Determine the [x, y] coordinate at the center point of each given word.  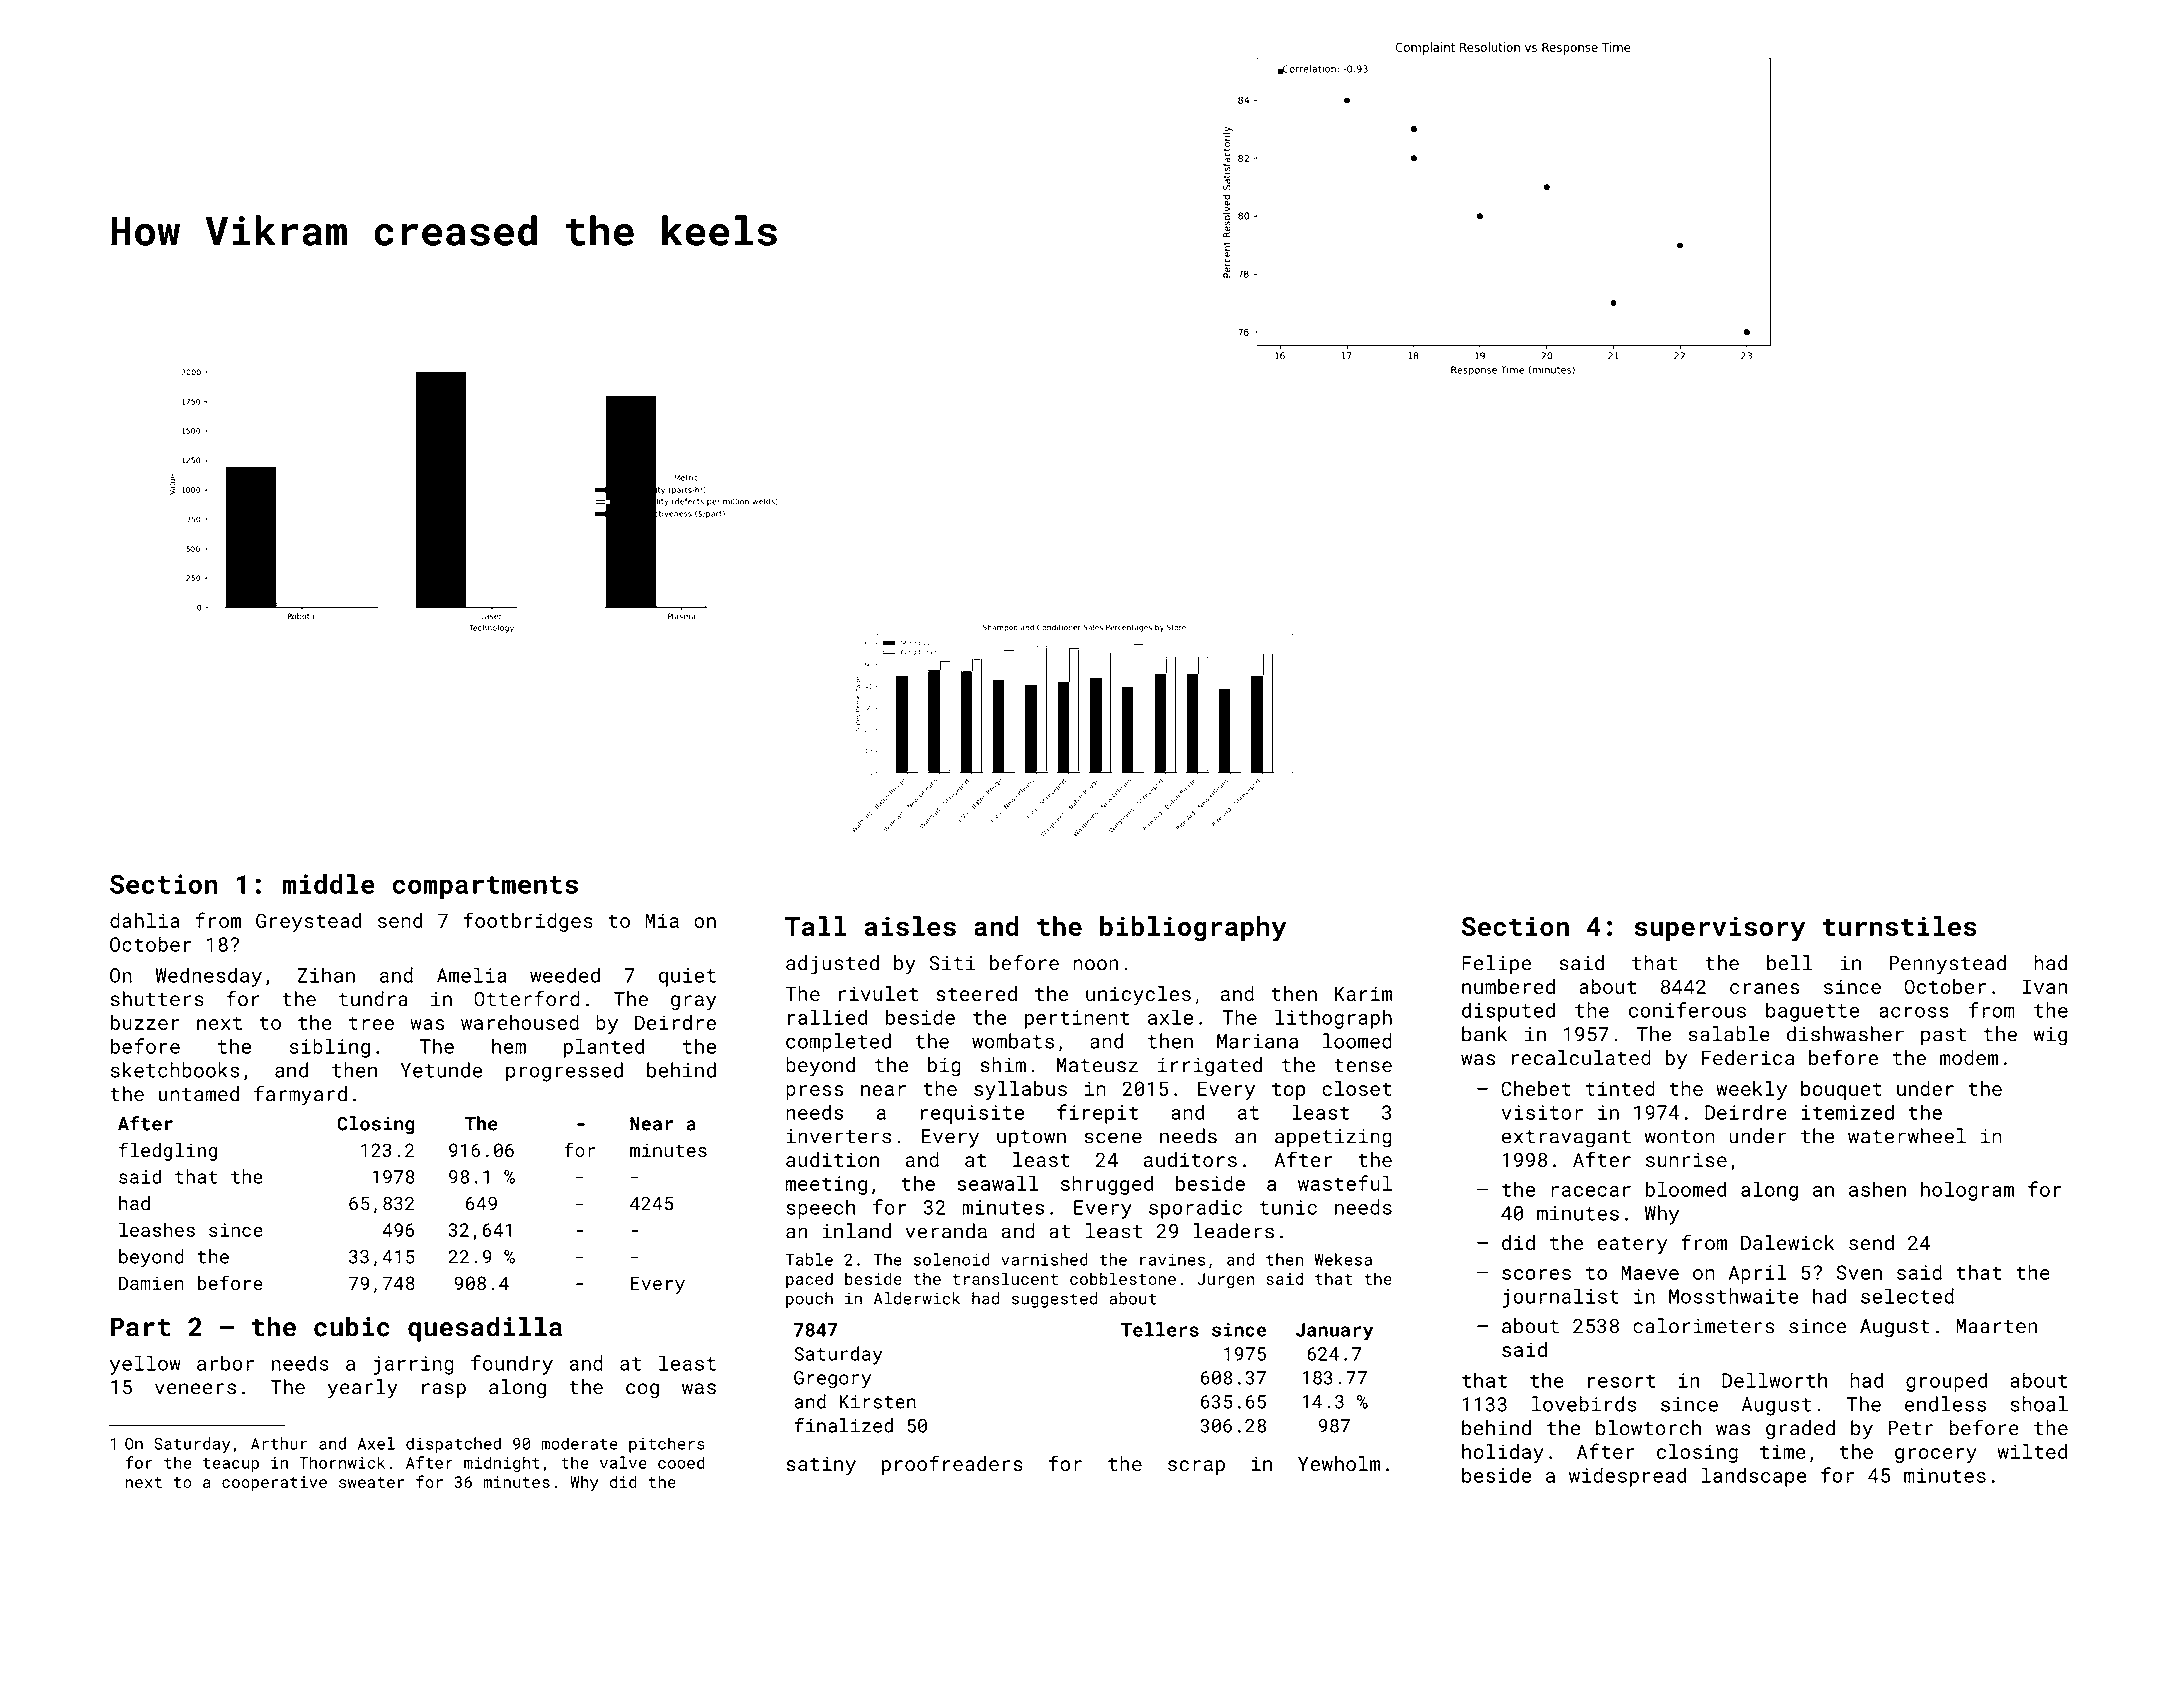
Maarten [1997, 1326]
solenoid [952, 1259]
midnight [502, 1464]
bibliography [1193, 929]
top [1288, 1091]
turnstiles [1900, 926]
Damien [151, 1283]
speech [820, 1209]
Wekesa [1343, 1259]
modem [1969, 1057]
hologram [1967, 1191]
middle [328, 884]
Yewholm [1339, 1463]
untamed [198, 1094]
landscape [1754, 1477]
